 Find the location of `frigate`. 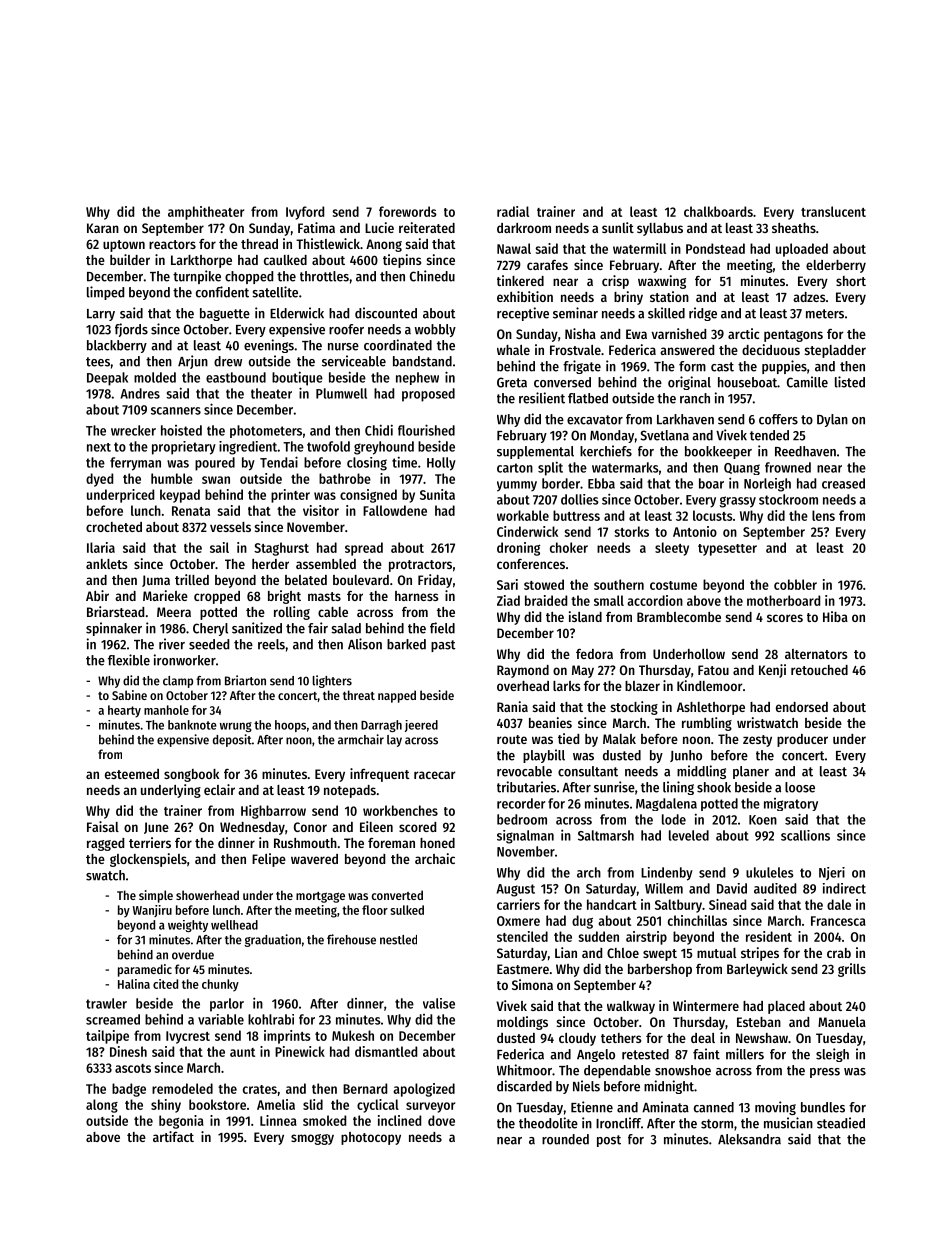

frigate is located at coordinates (582, 367).
